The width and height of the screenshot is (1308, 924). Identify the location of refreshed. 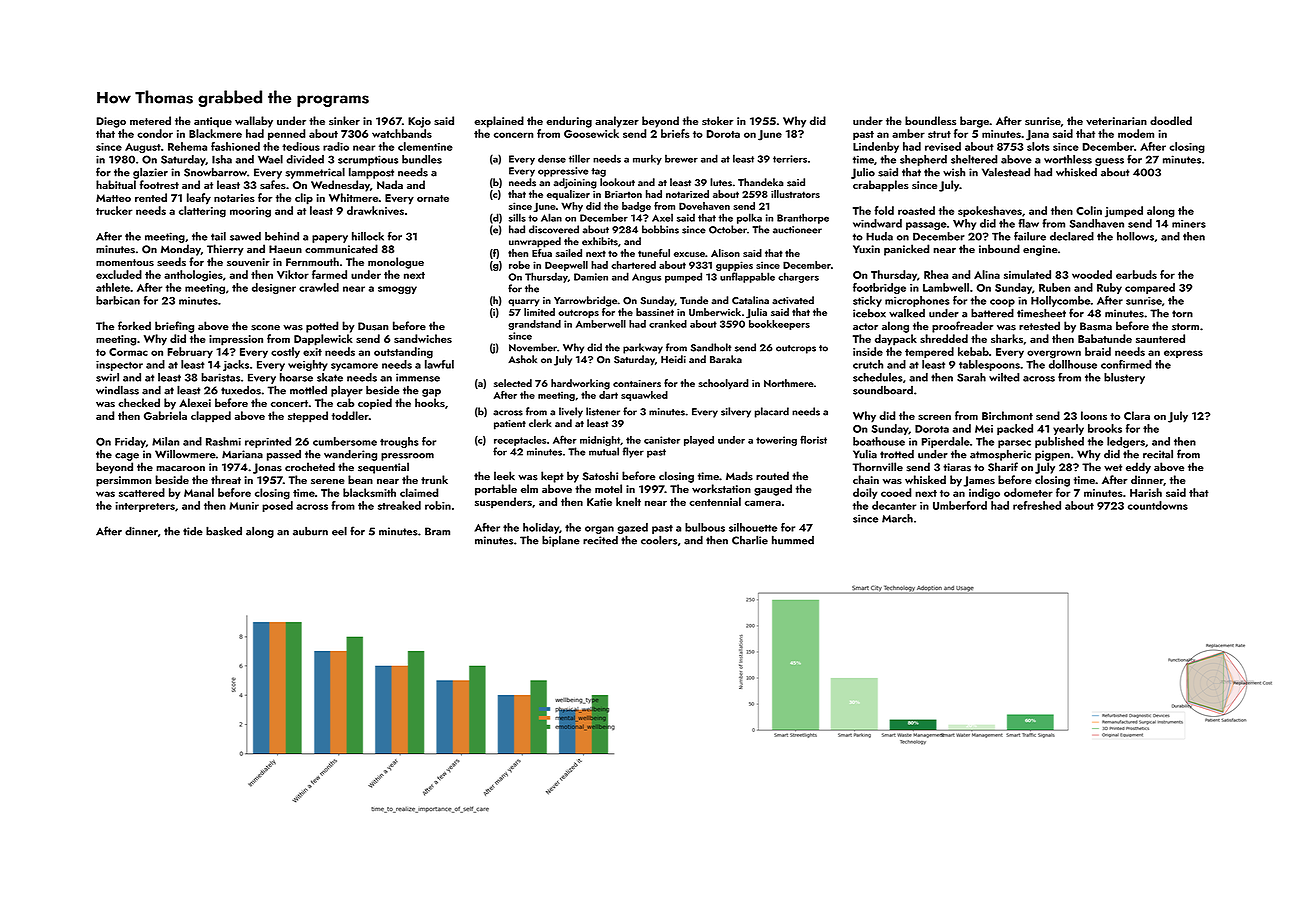
(1037, 505).
